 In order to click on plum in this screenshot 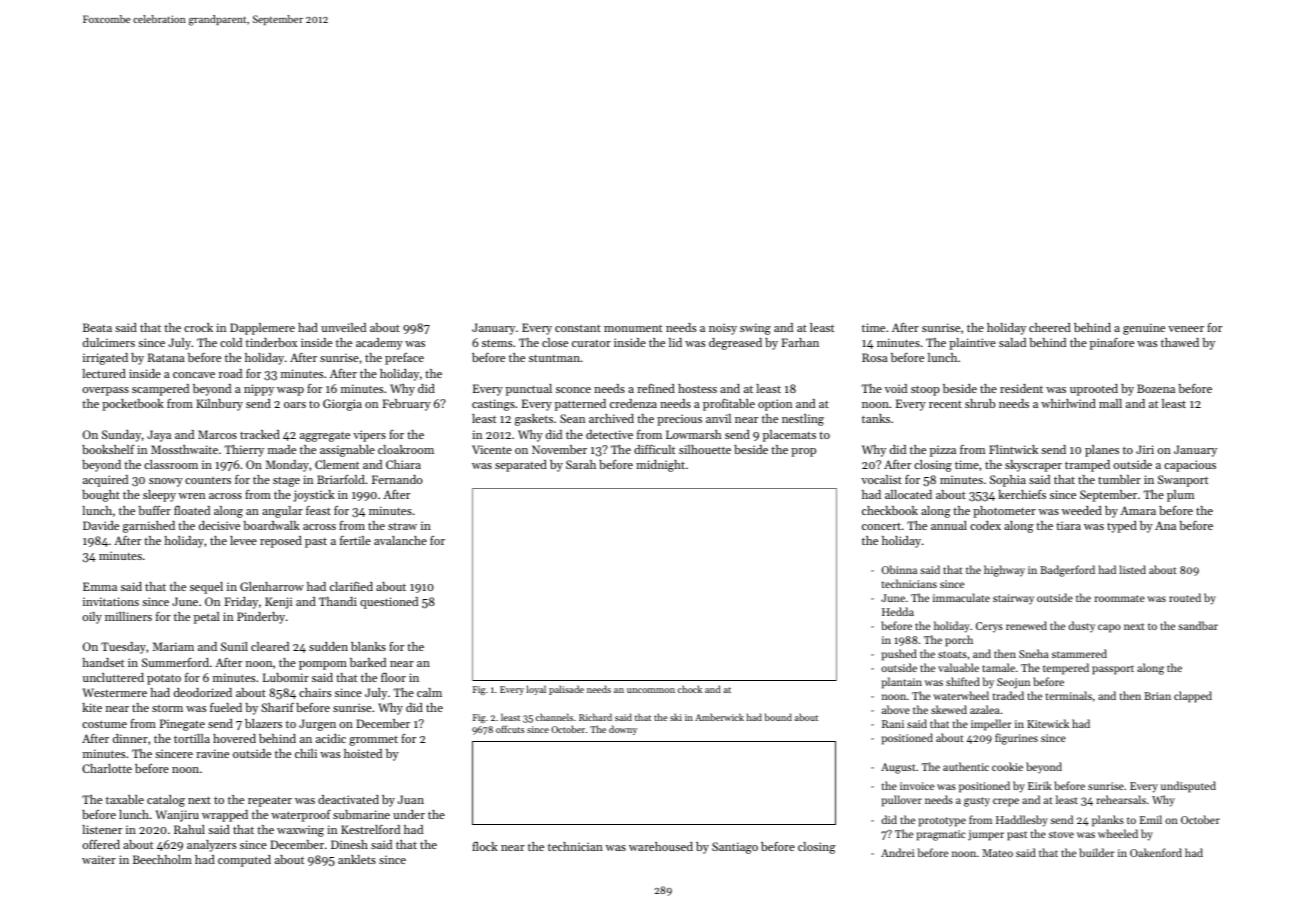, I will do `click(1180, 496)`.
